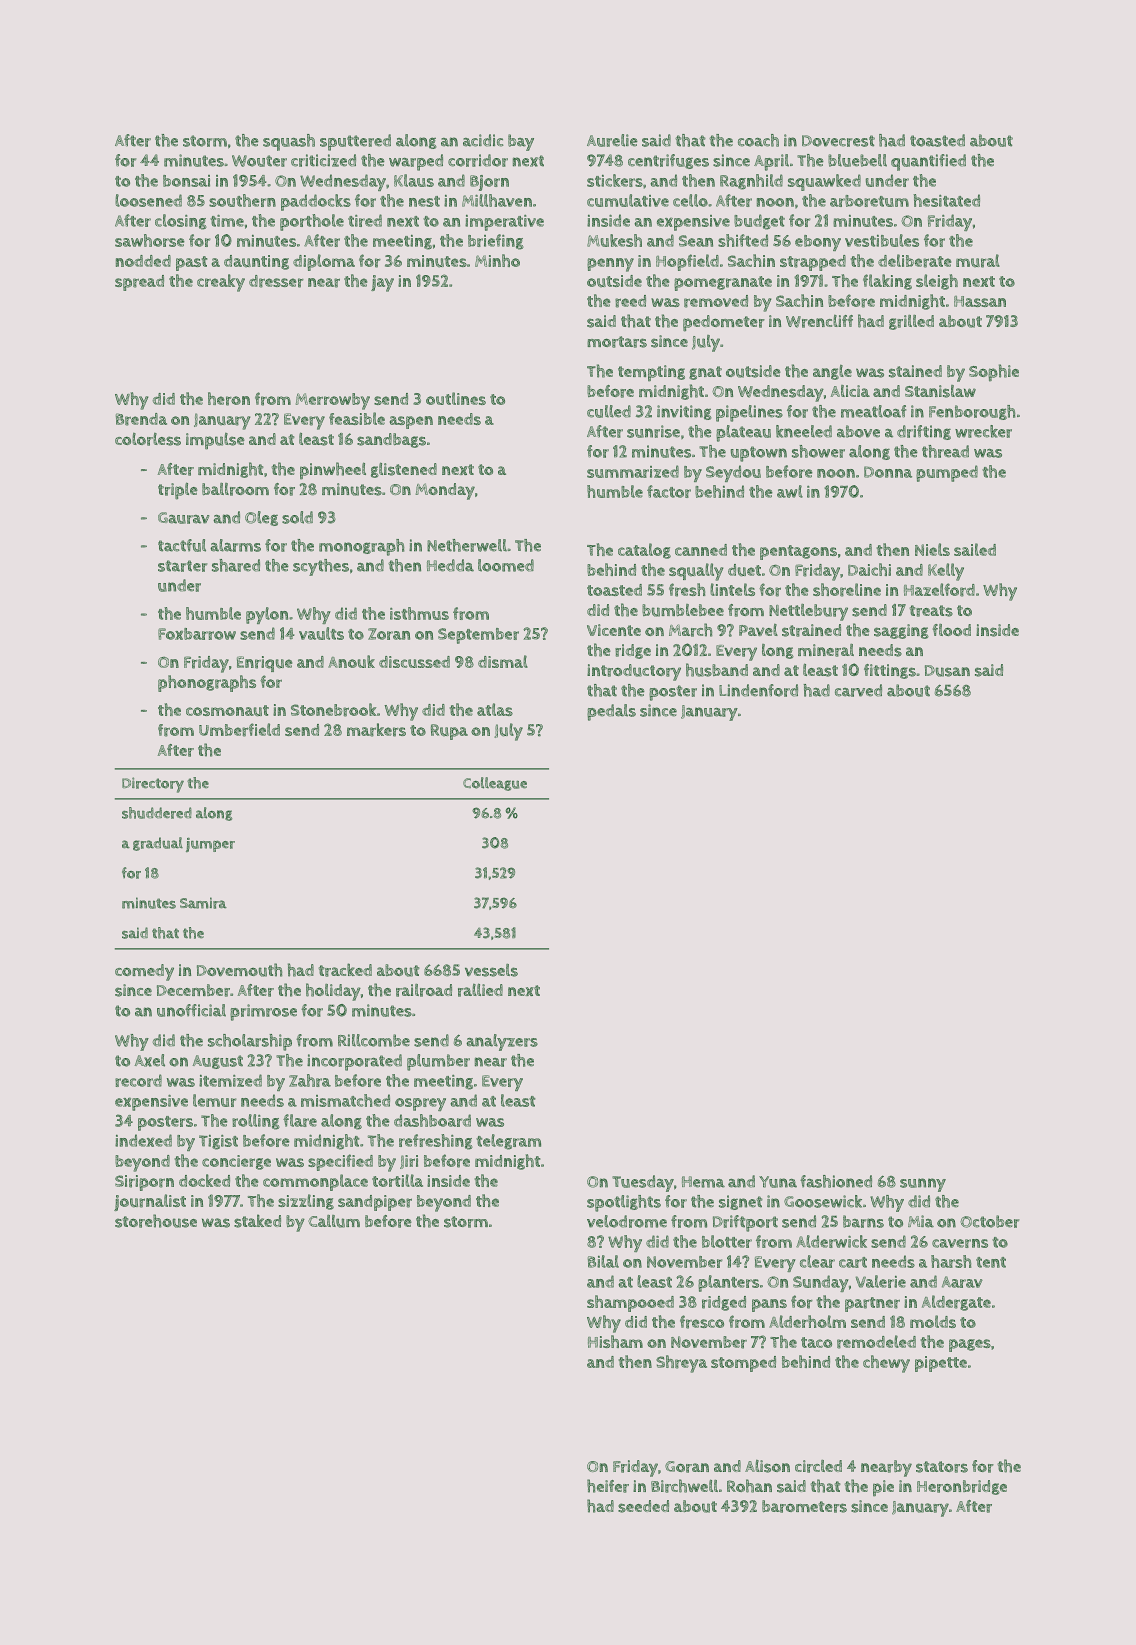  Describe the element at coordinates (491, 970) in the screenshot. I see `vessels` at that location.
